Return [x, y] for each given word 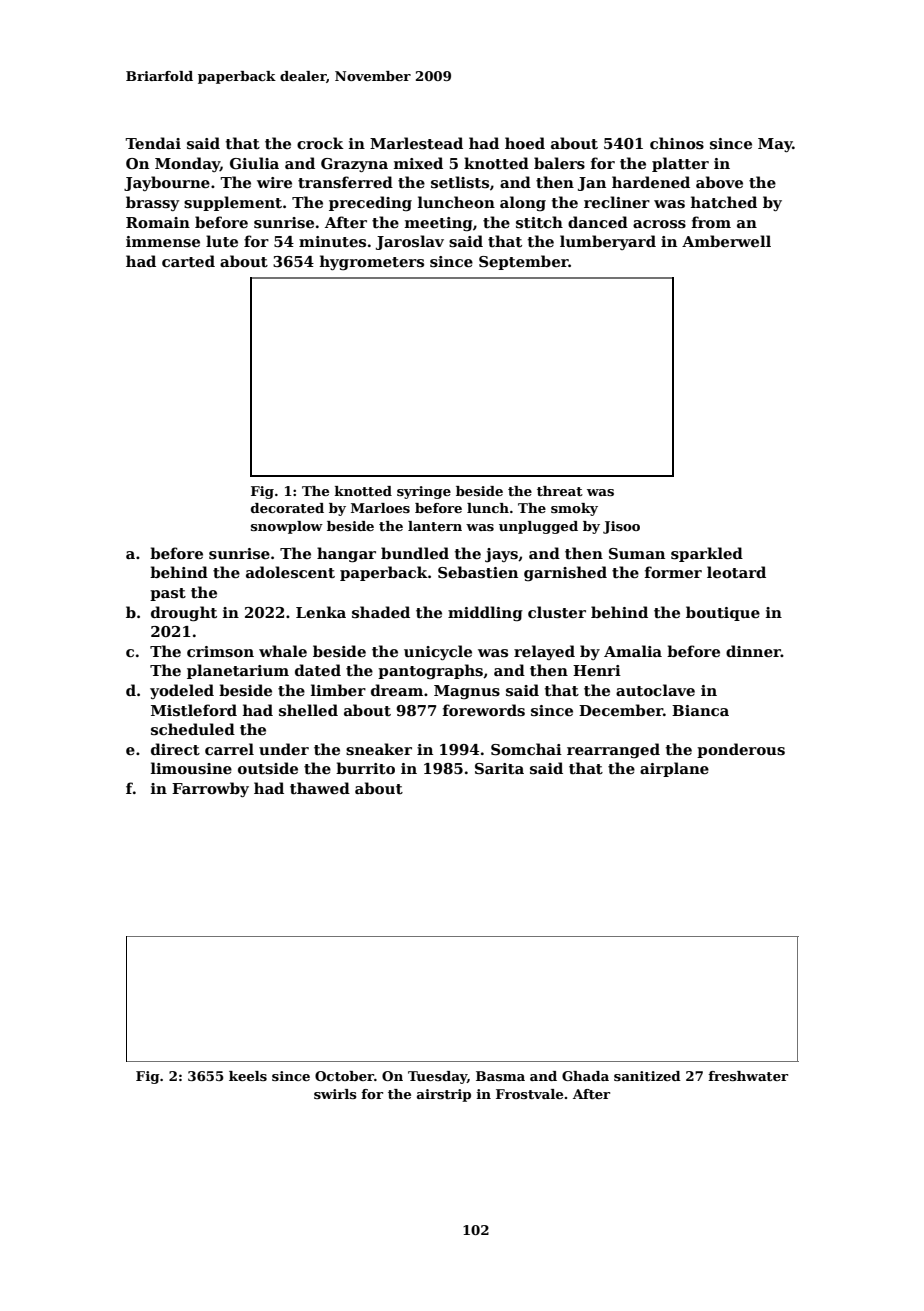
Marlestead [416, 143]
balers [559, 163]
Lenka [321, 612]
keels [248, 1076]
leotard [736, 572]
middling [485, 613]
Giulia [254, 163]
